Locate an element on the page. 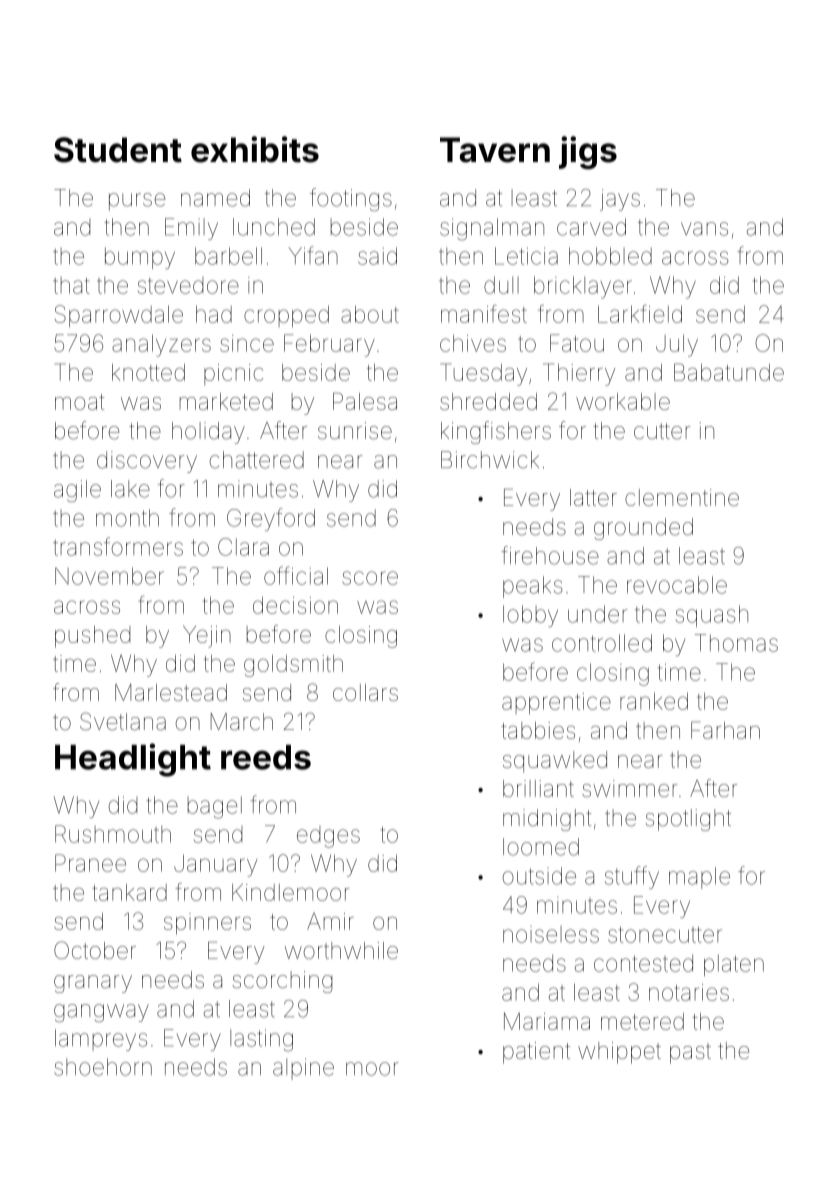 Image resolution: width=838 pixels, height=1189 pixels. shoehorn is located at coordinates (103, 1067).
